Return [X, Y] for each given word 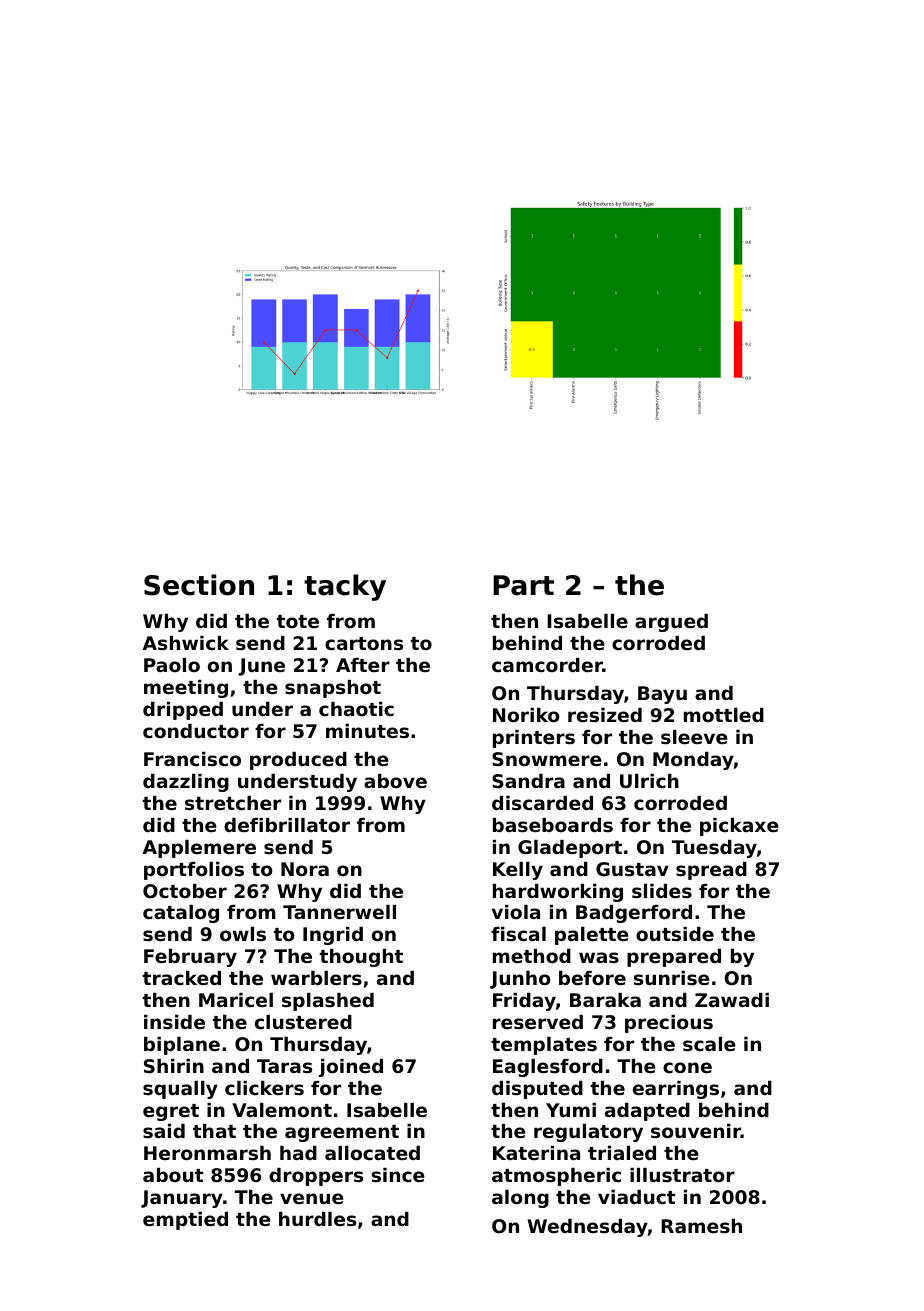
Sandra [528, 781]
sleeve [694, 737]
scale [709, 1044]
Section [199, 585]
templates [544, 1046]
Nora [305, 869]
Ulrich [649, 781]
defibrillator [287, 825]
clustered [303, 1022]
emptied [185, 1221]
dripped [183, 711]
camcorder [547, 665]
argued [671, 623]
